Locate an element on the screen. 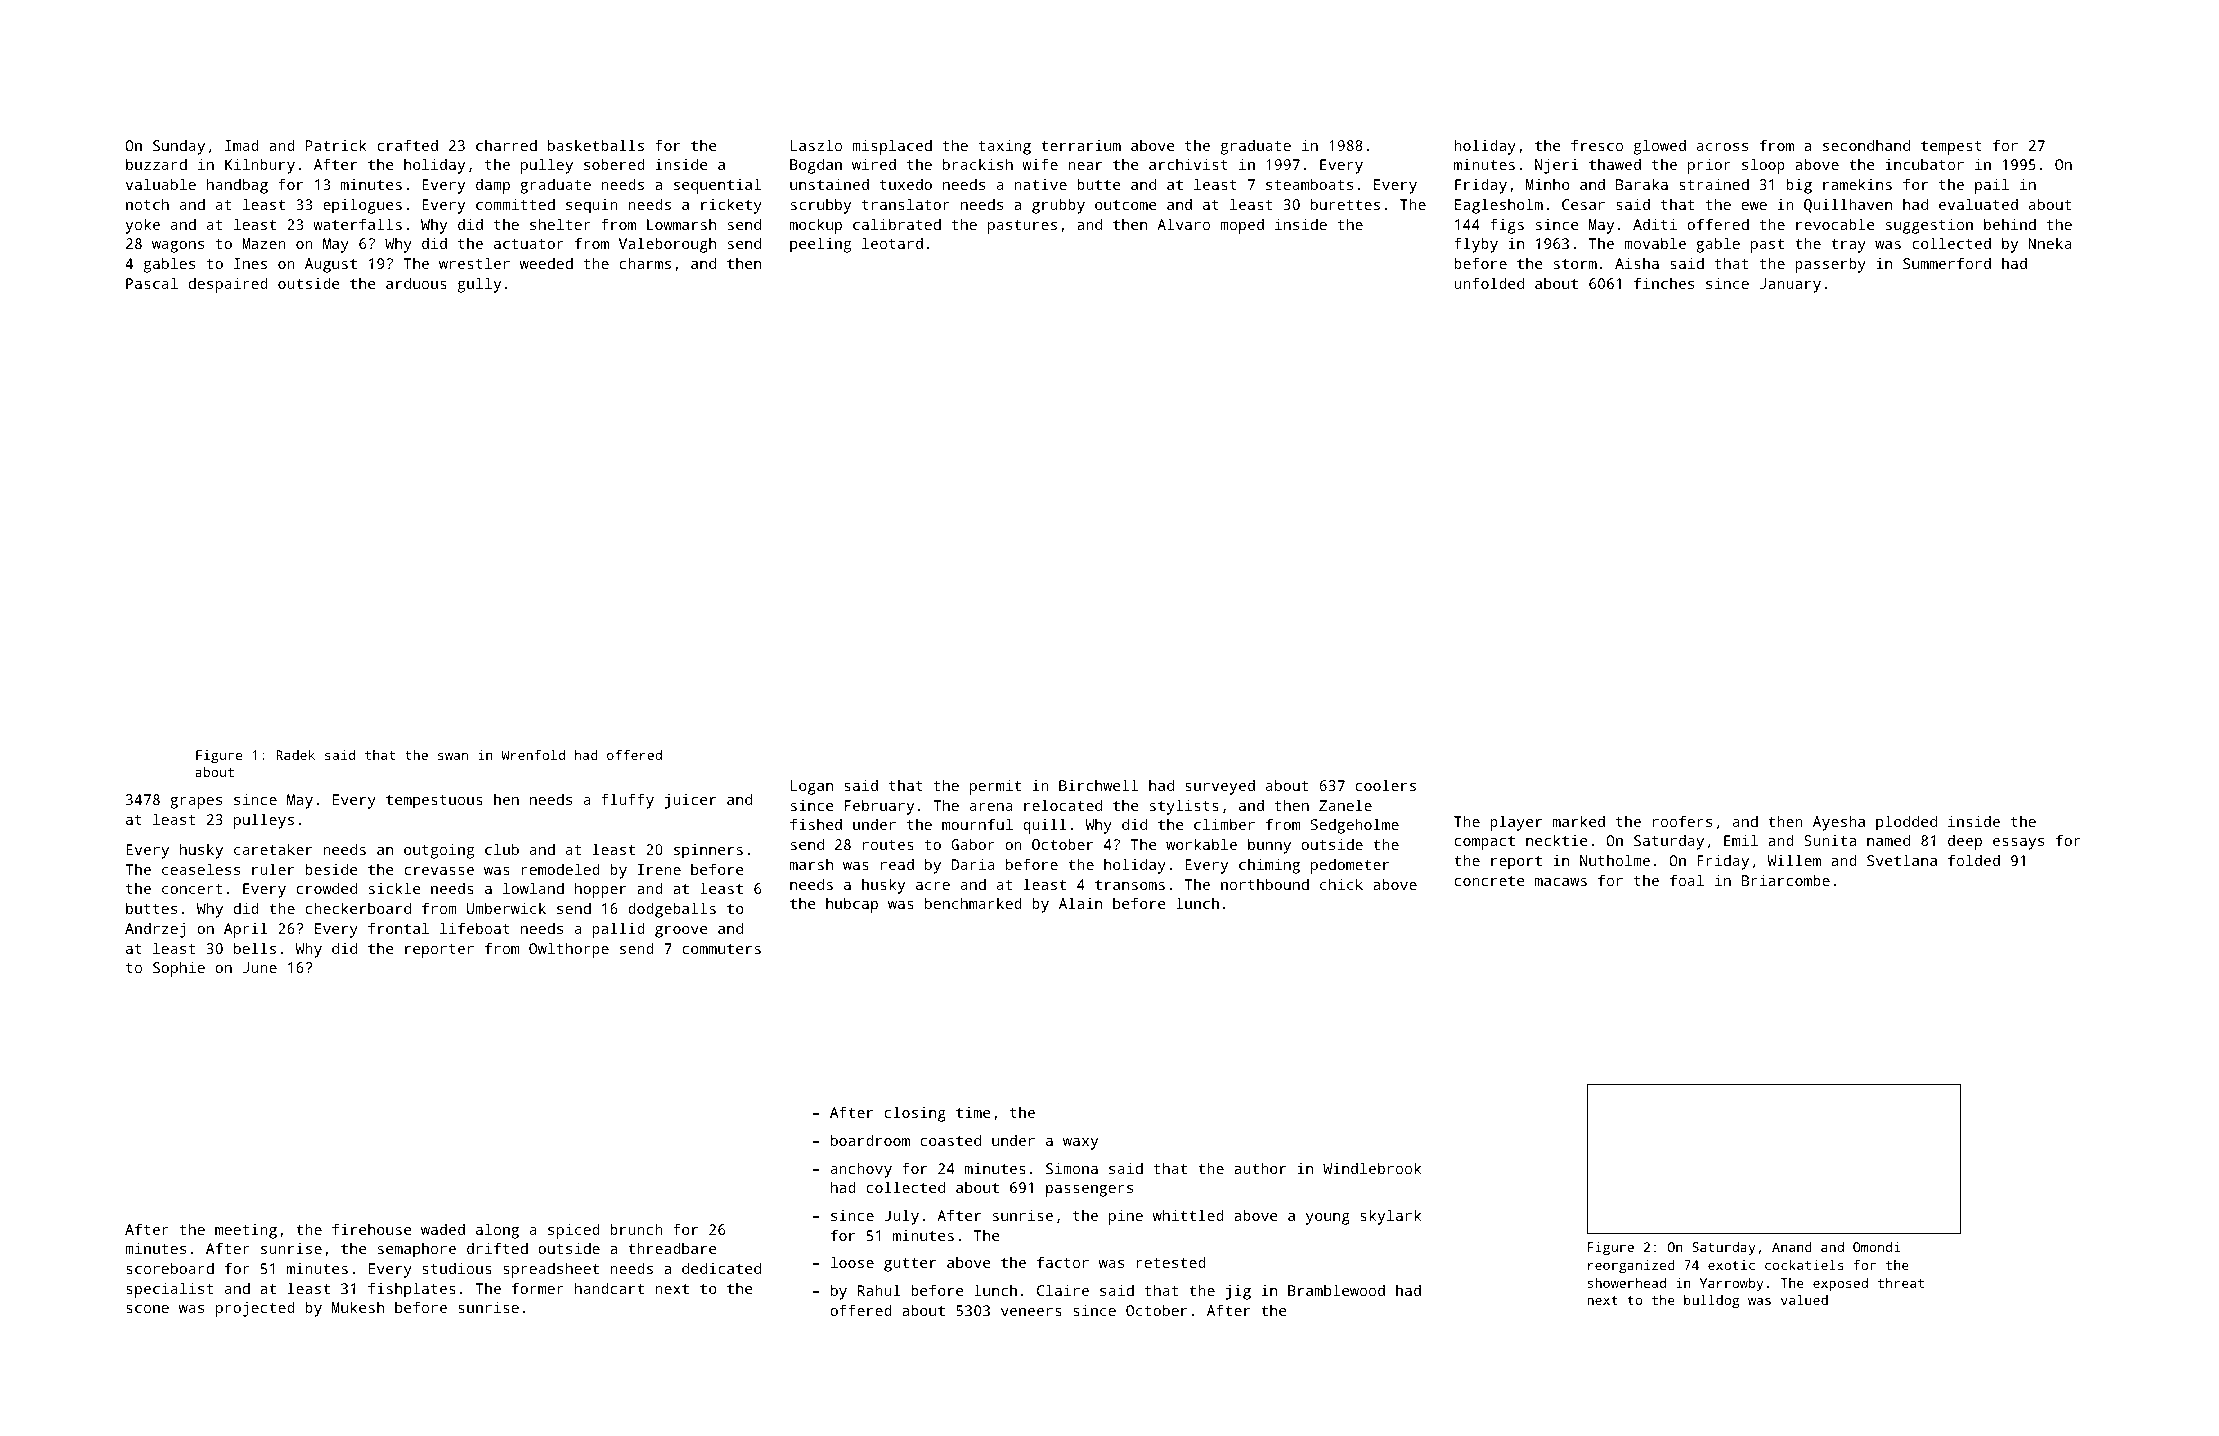  Zanele is located at coordinates (1345, 805).
